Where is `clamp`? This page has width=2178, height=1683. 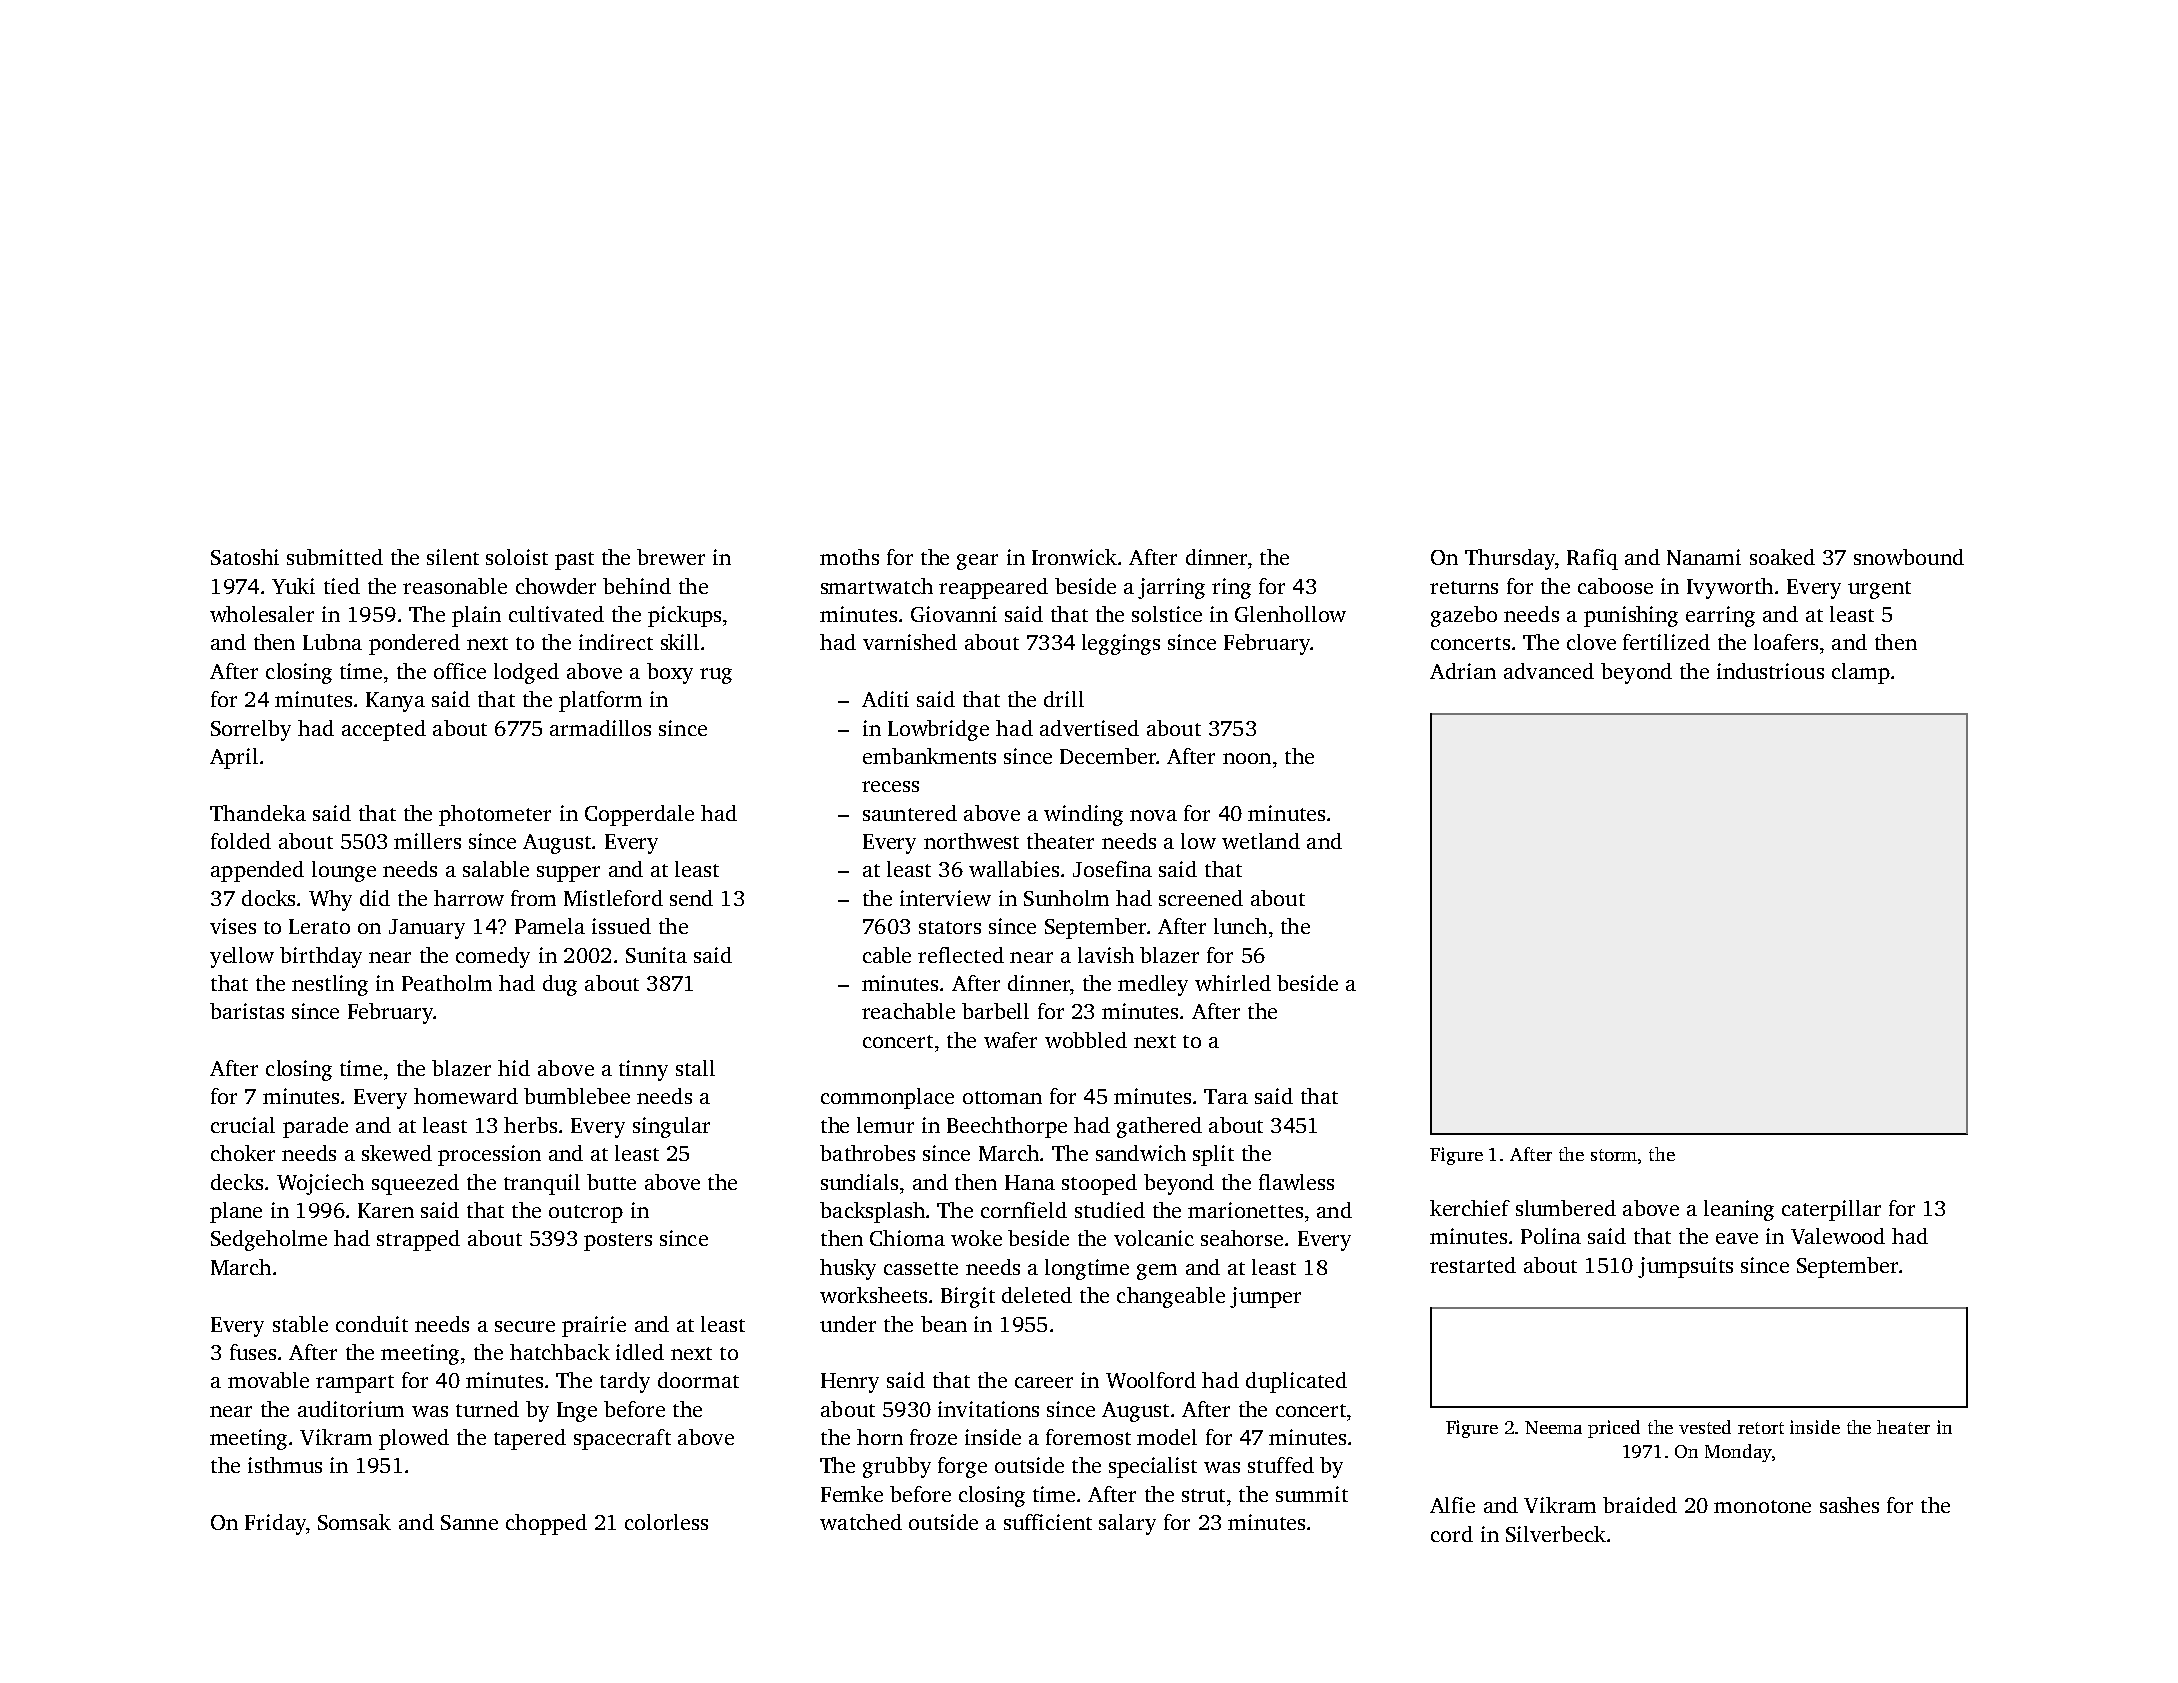 clamp is located at coordinates (1861, 673).
